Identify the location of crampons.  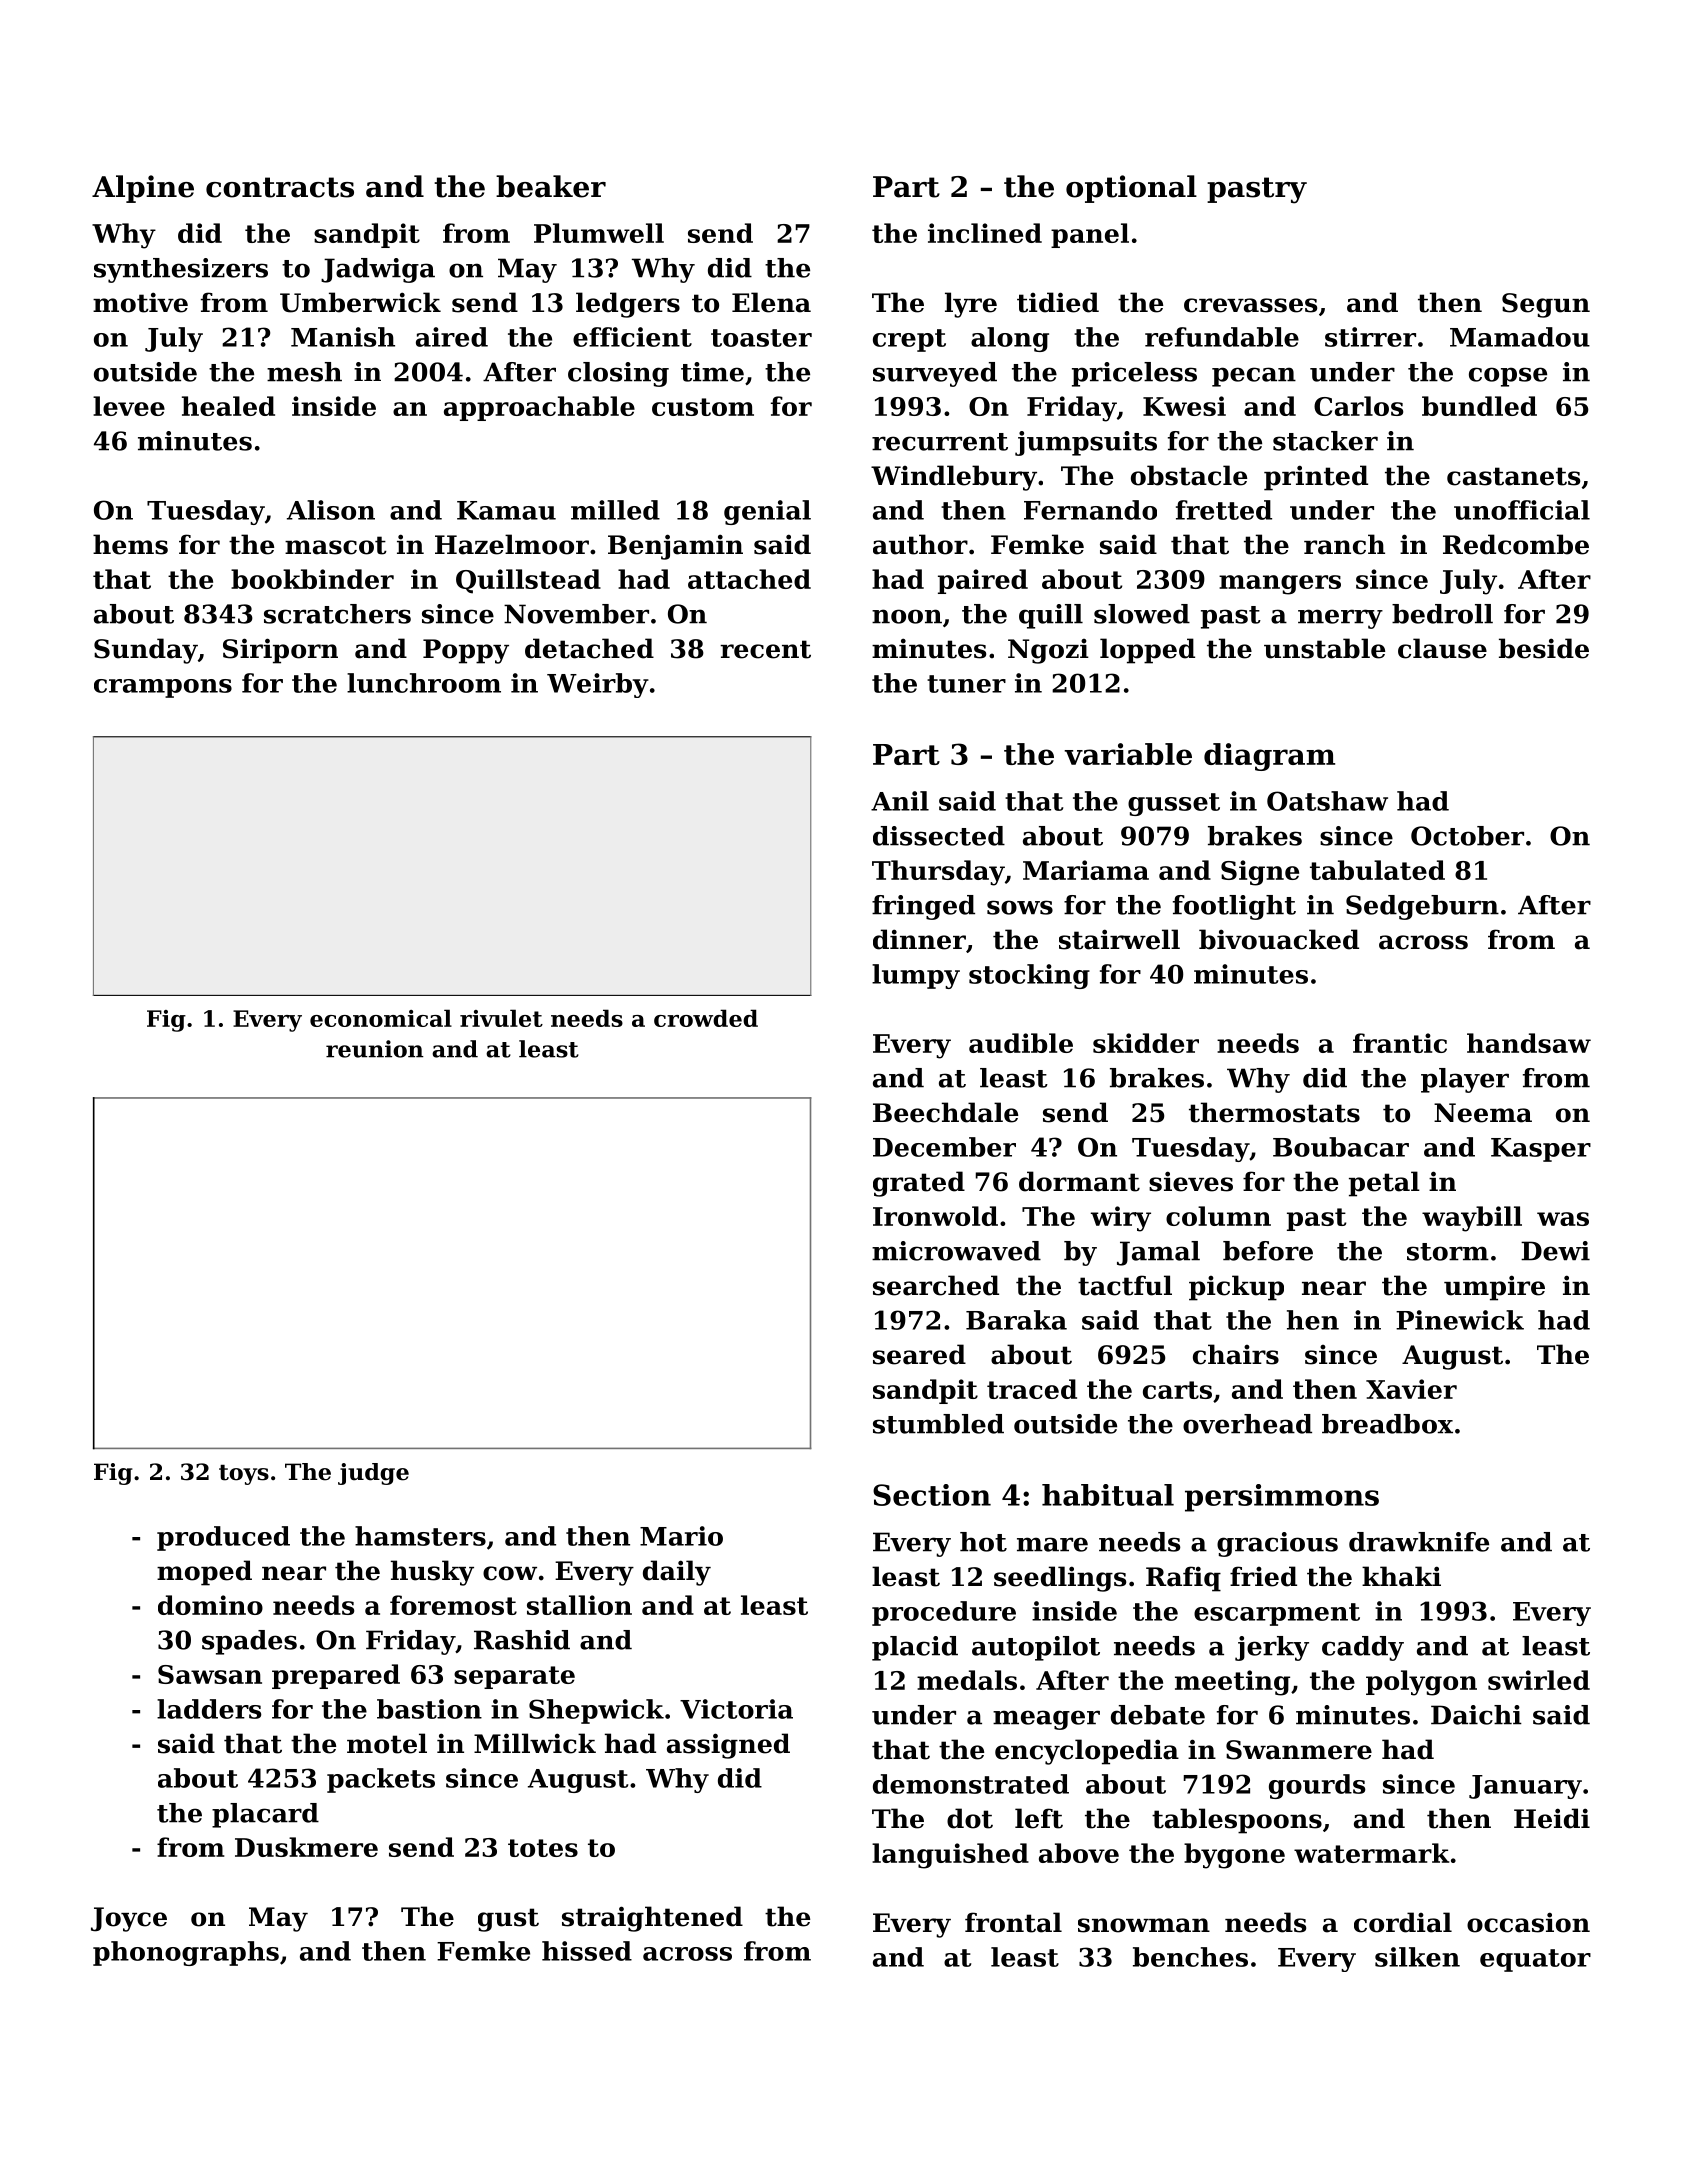
(163, 688).
